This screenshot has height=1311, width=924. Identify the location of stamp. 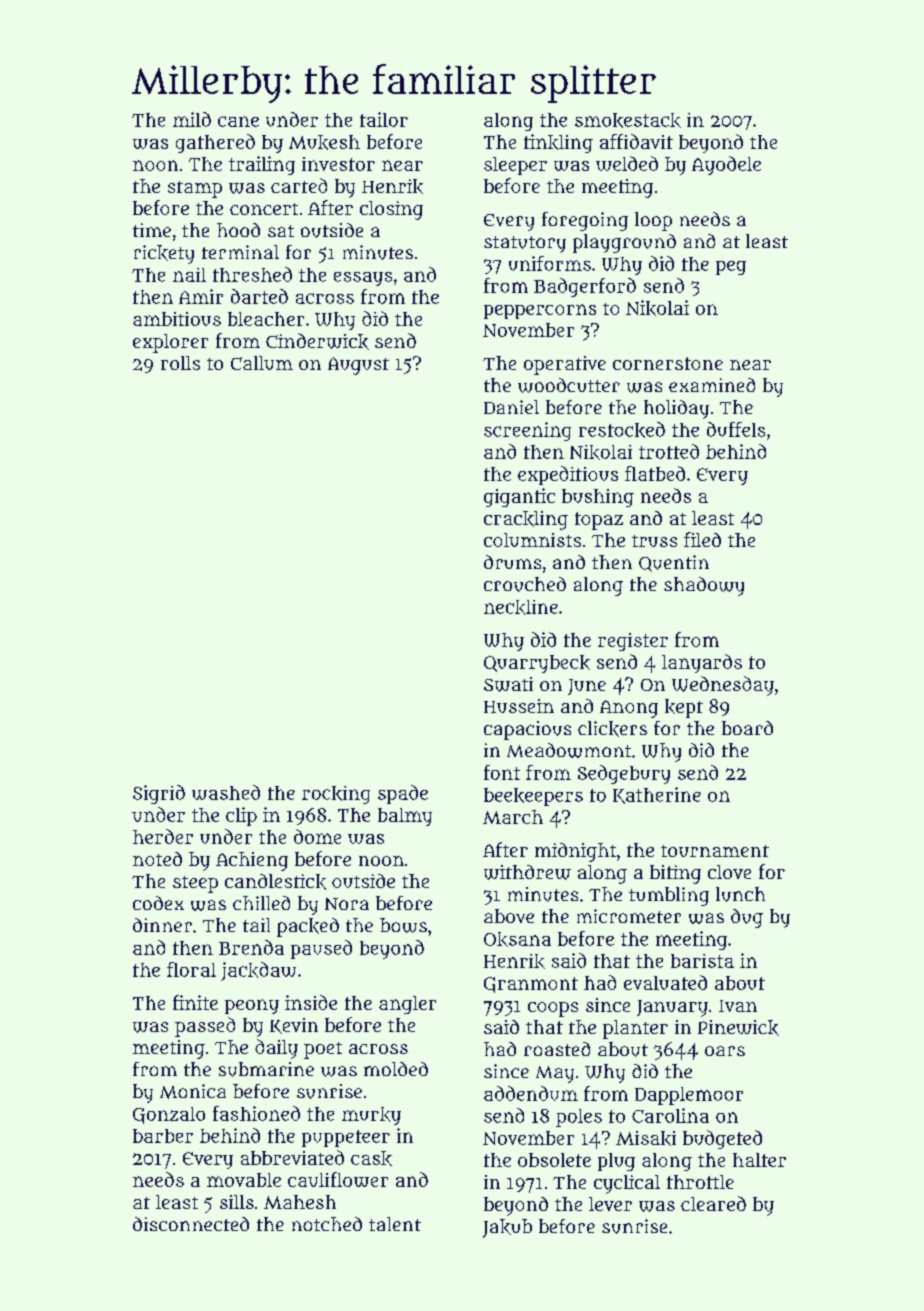
(195, 189).
